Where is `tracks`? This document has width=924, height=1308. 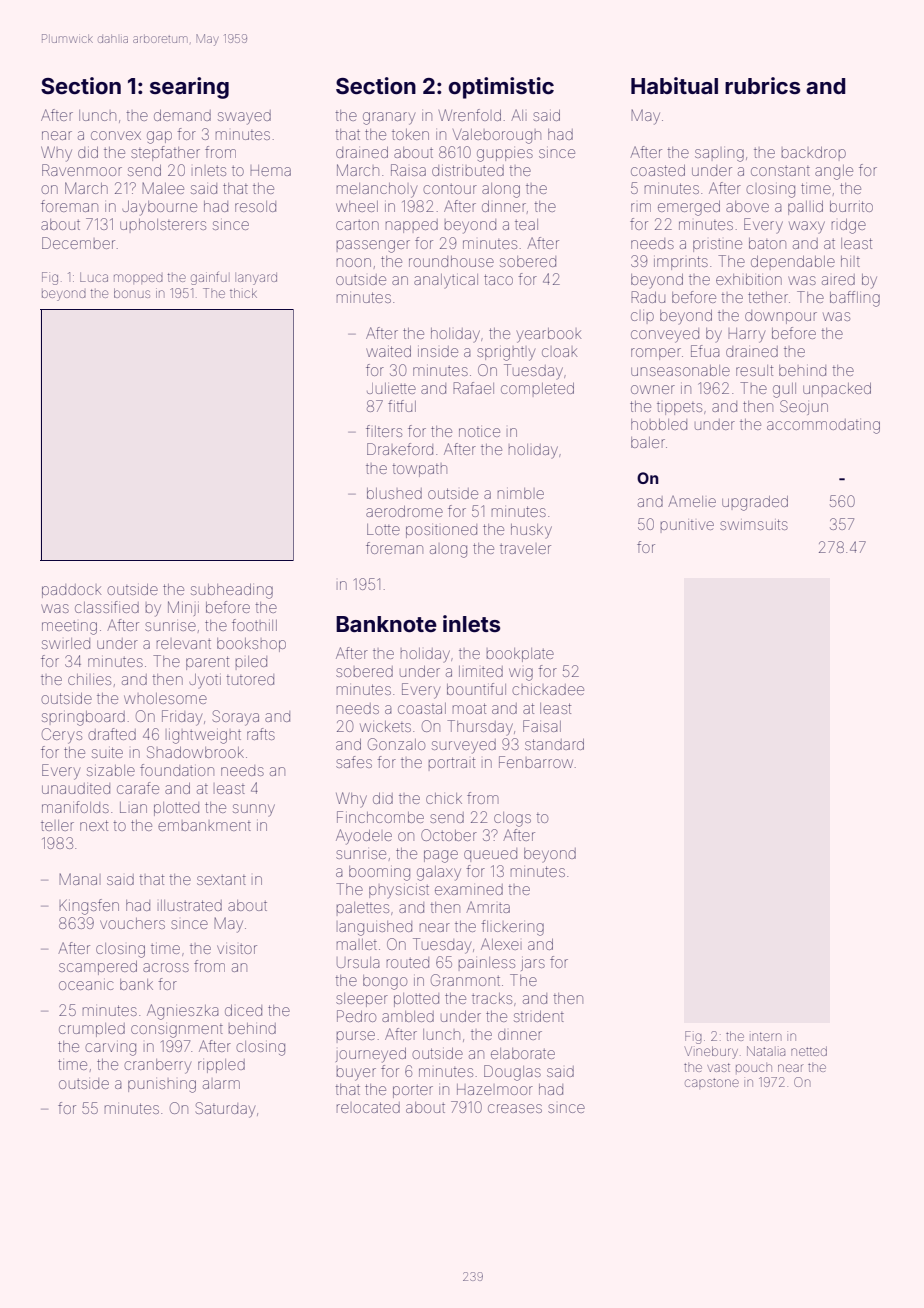
tracks is located at coordinates (492, 998).
